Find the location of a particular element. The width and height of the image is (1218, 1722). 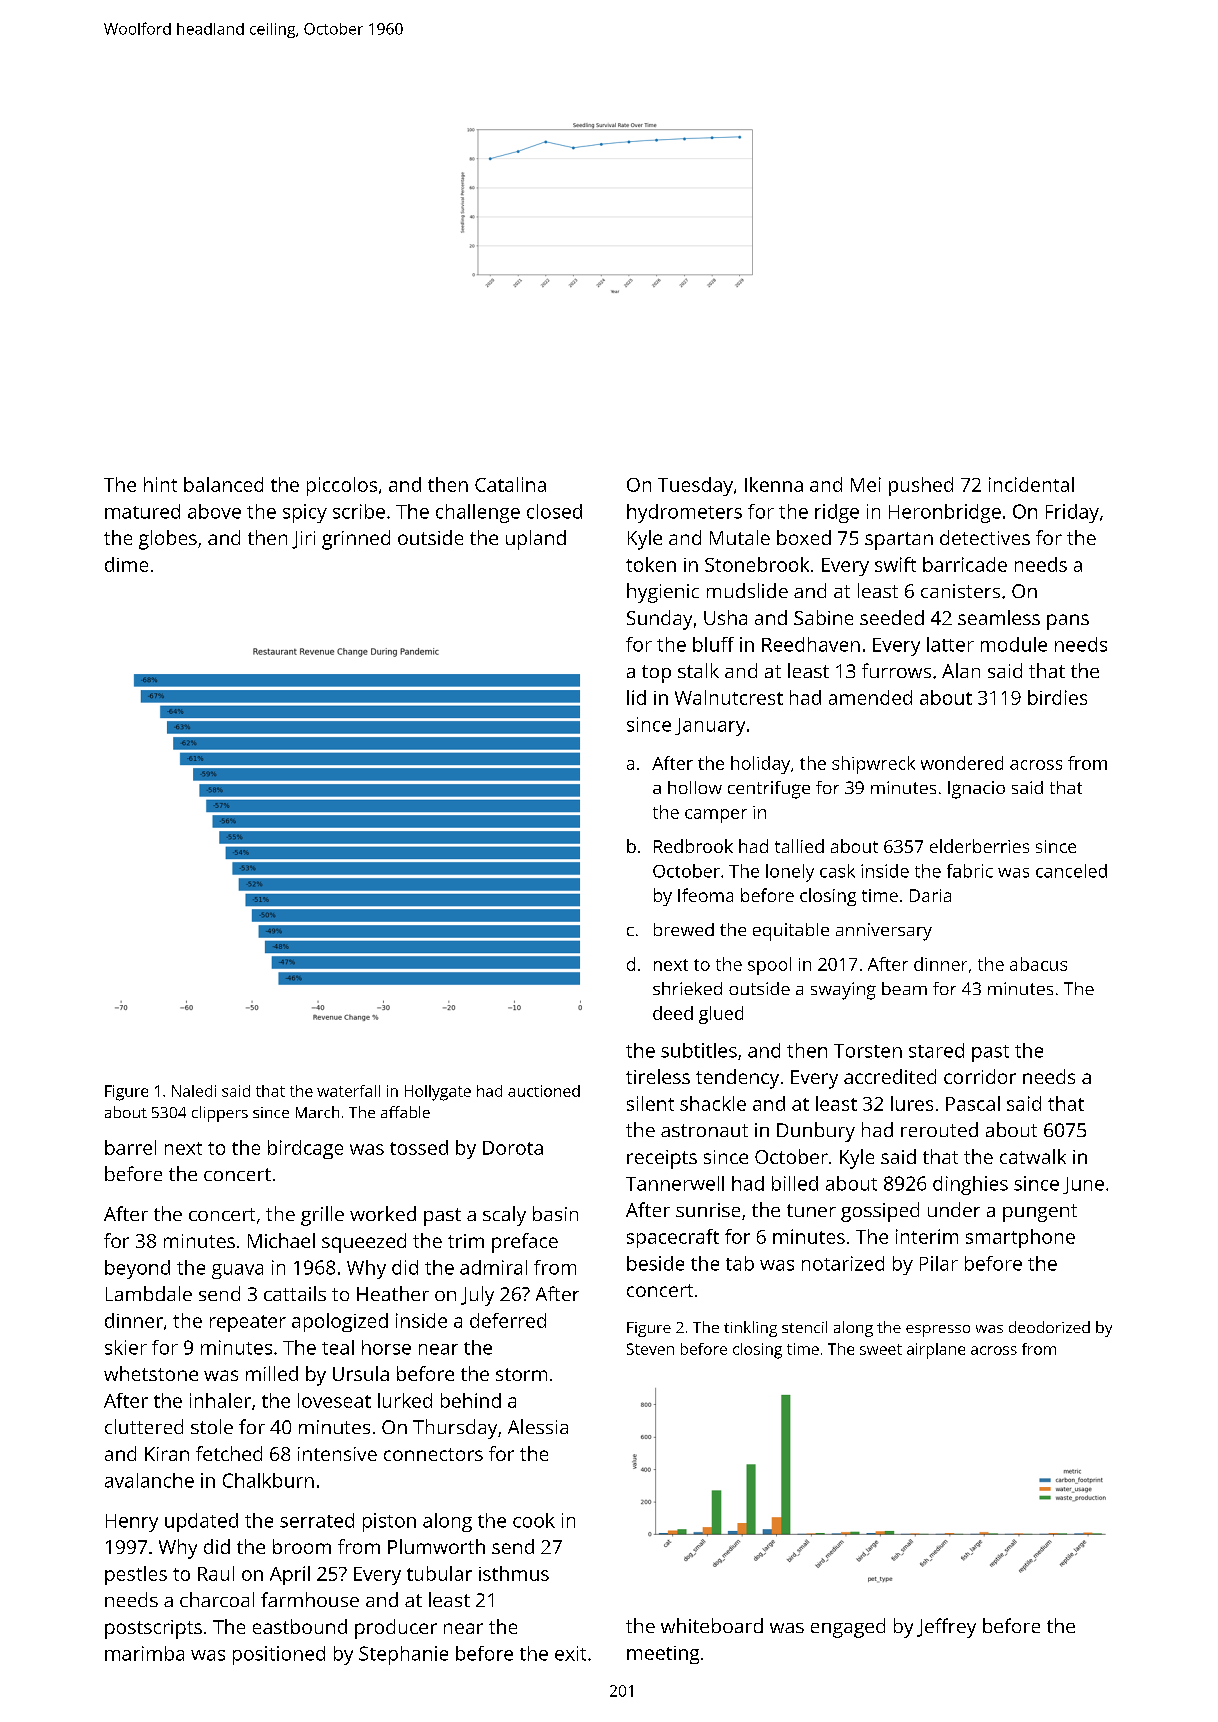

Walnutcrest is located at coordinates (729, 697).
